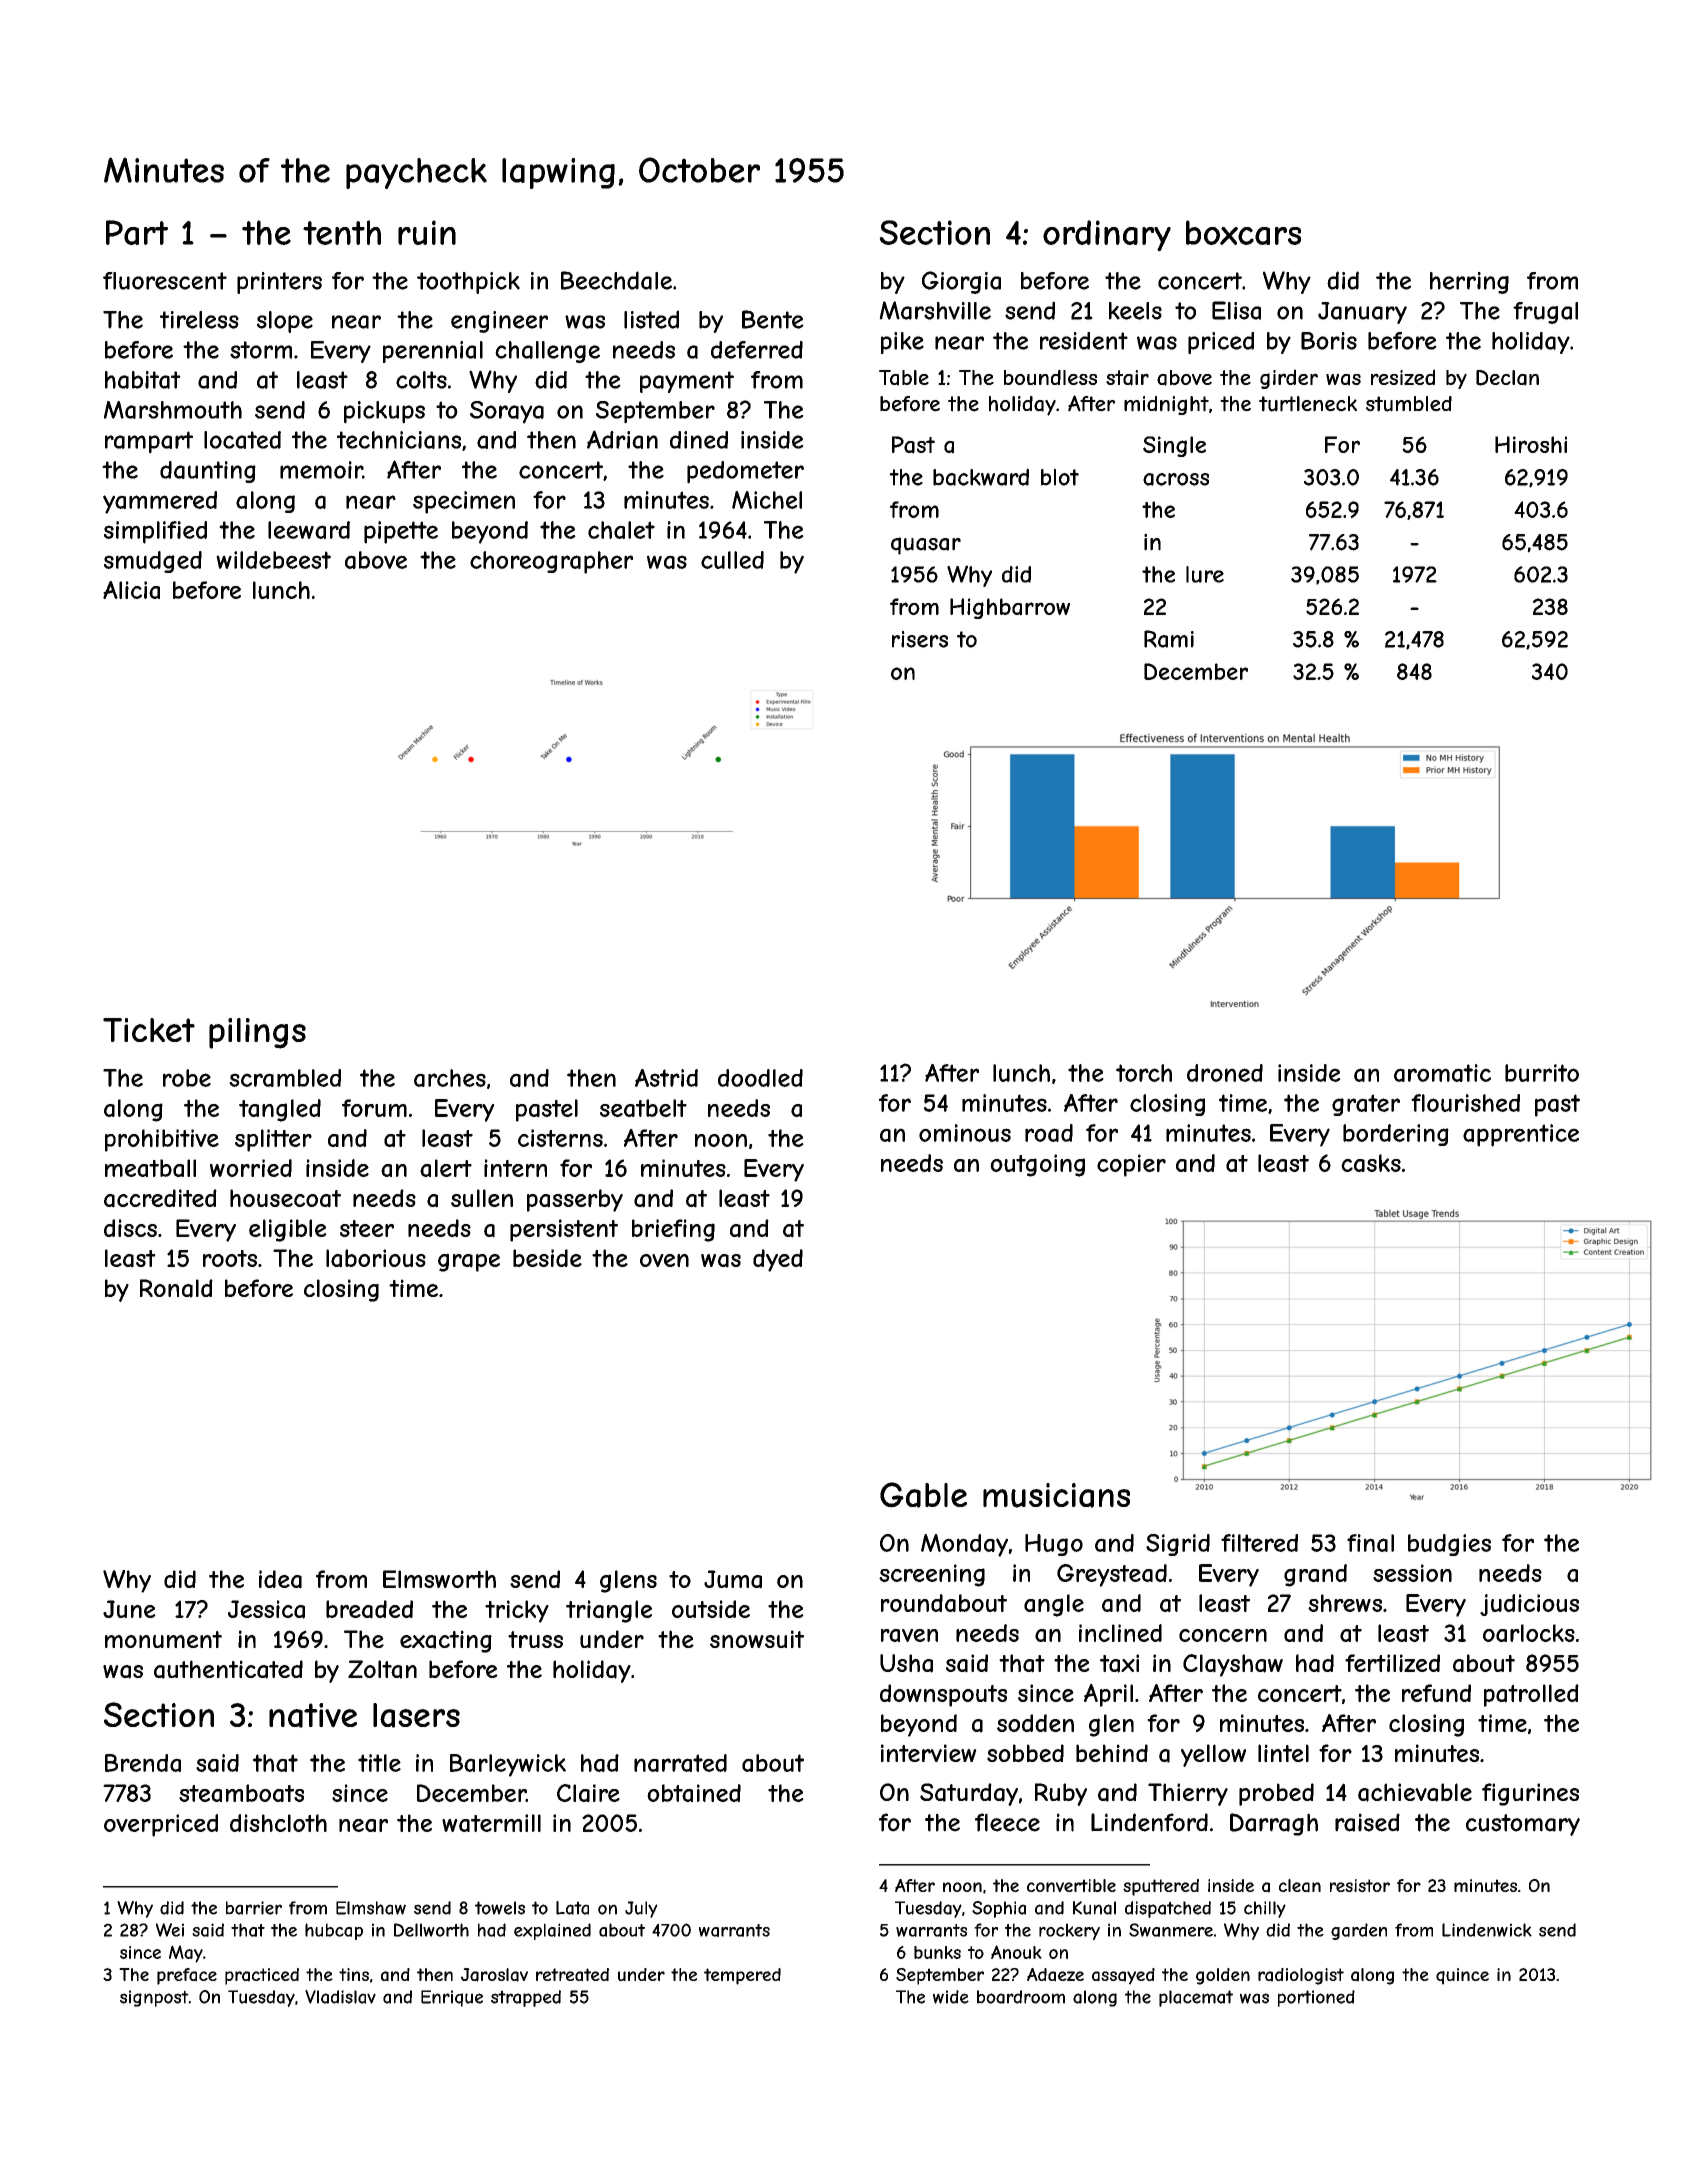 Image resolution: width=1683 pixels, height=2178 pixels. What do you see at coordinates (1169, 639) in the screenshot?
I see `Rami` at bounding box center [1169, 639].
